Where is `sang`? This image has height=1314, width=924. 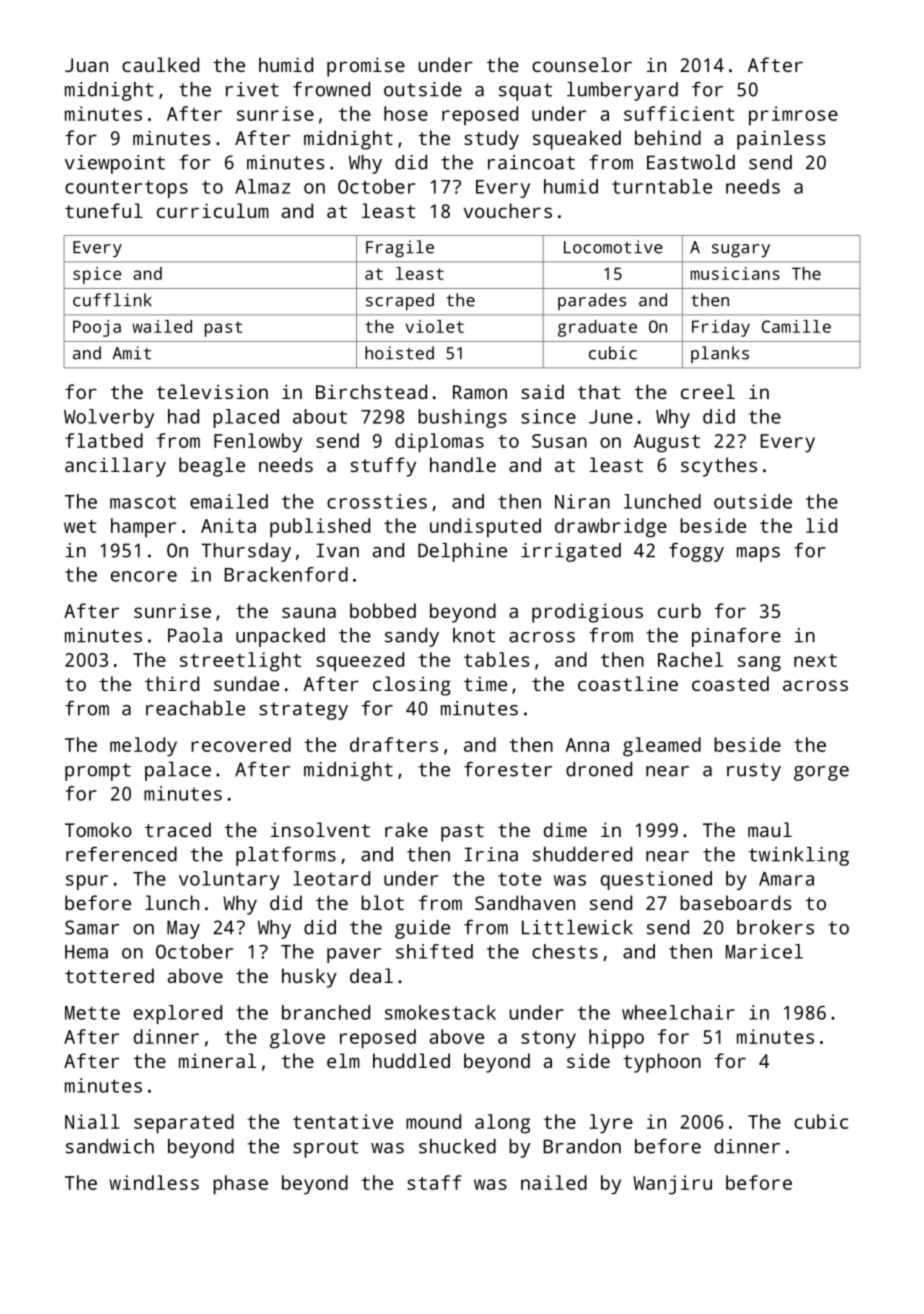
sang is located at coordinates (759, 664).
